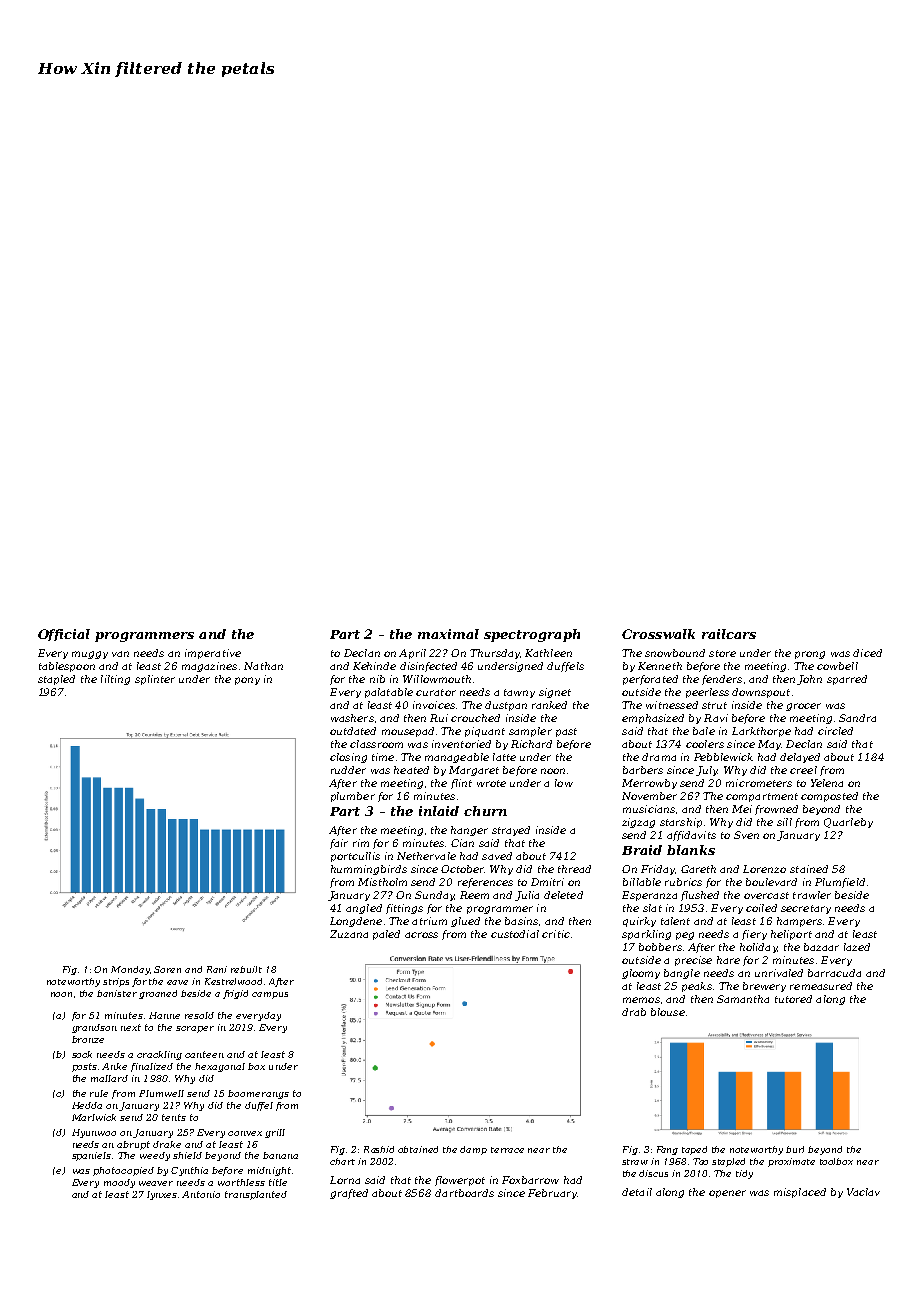 The height and width of the image is (1308, 924). What do you see at coordinates (574, 869) in the image?
I see `thread` at bounding box center [574, 869].
